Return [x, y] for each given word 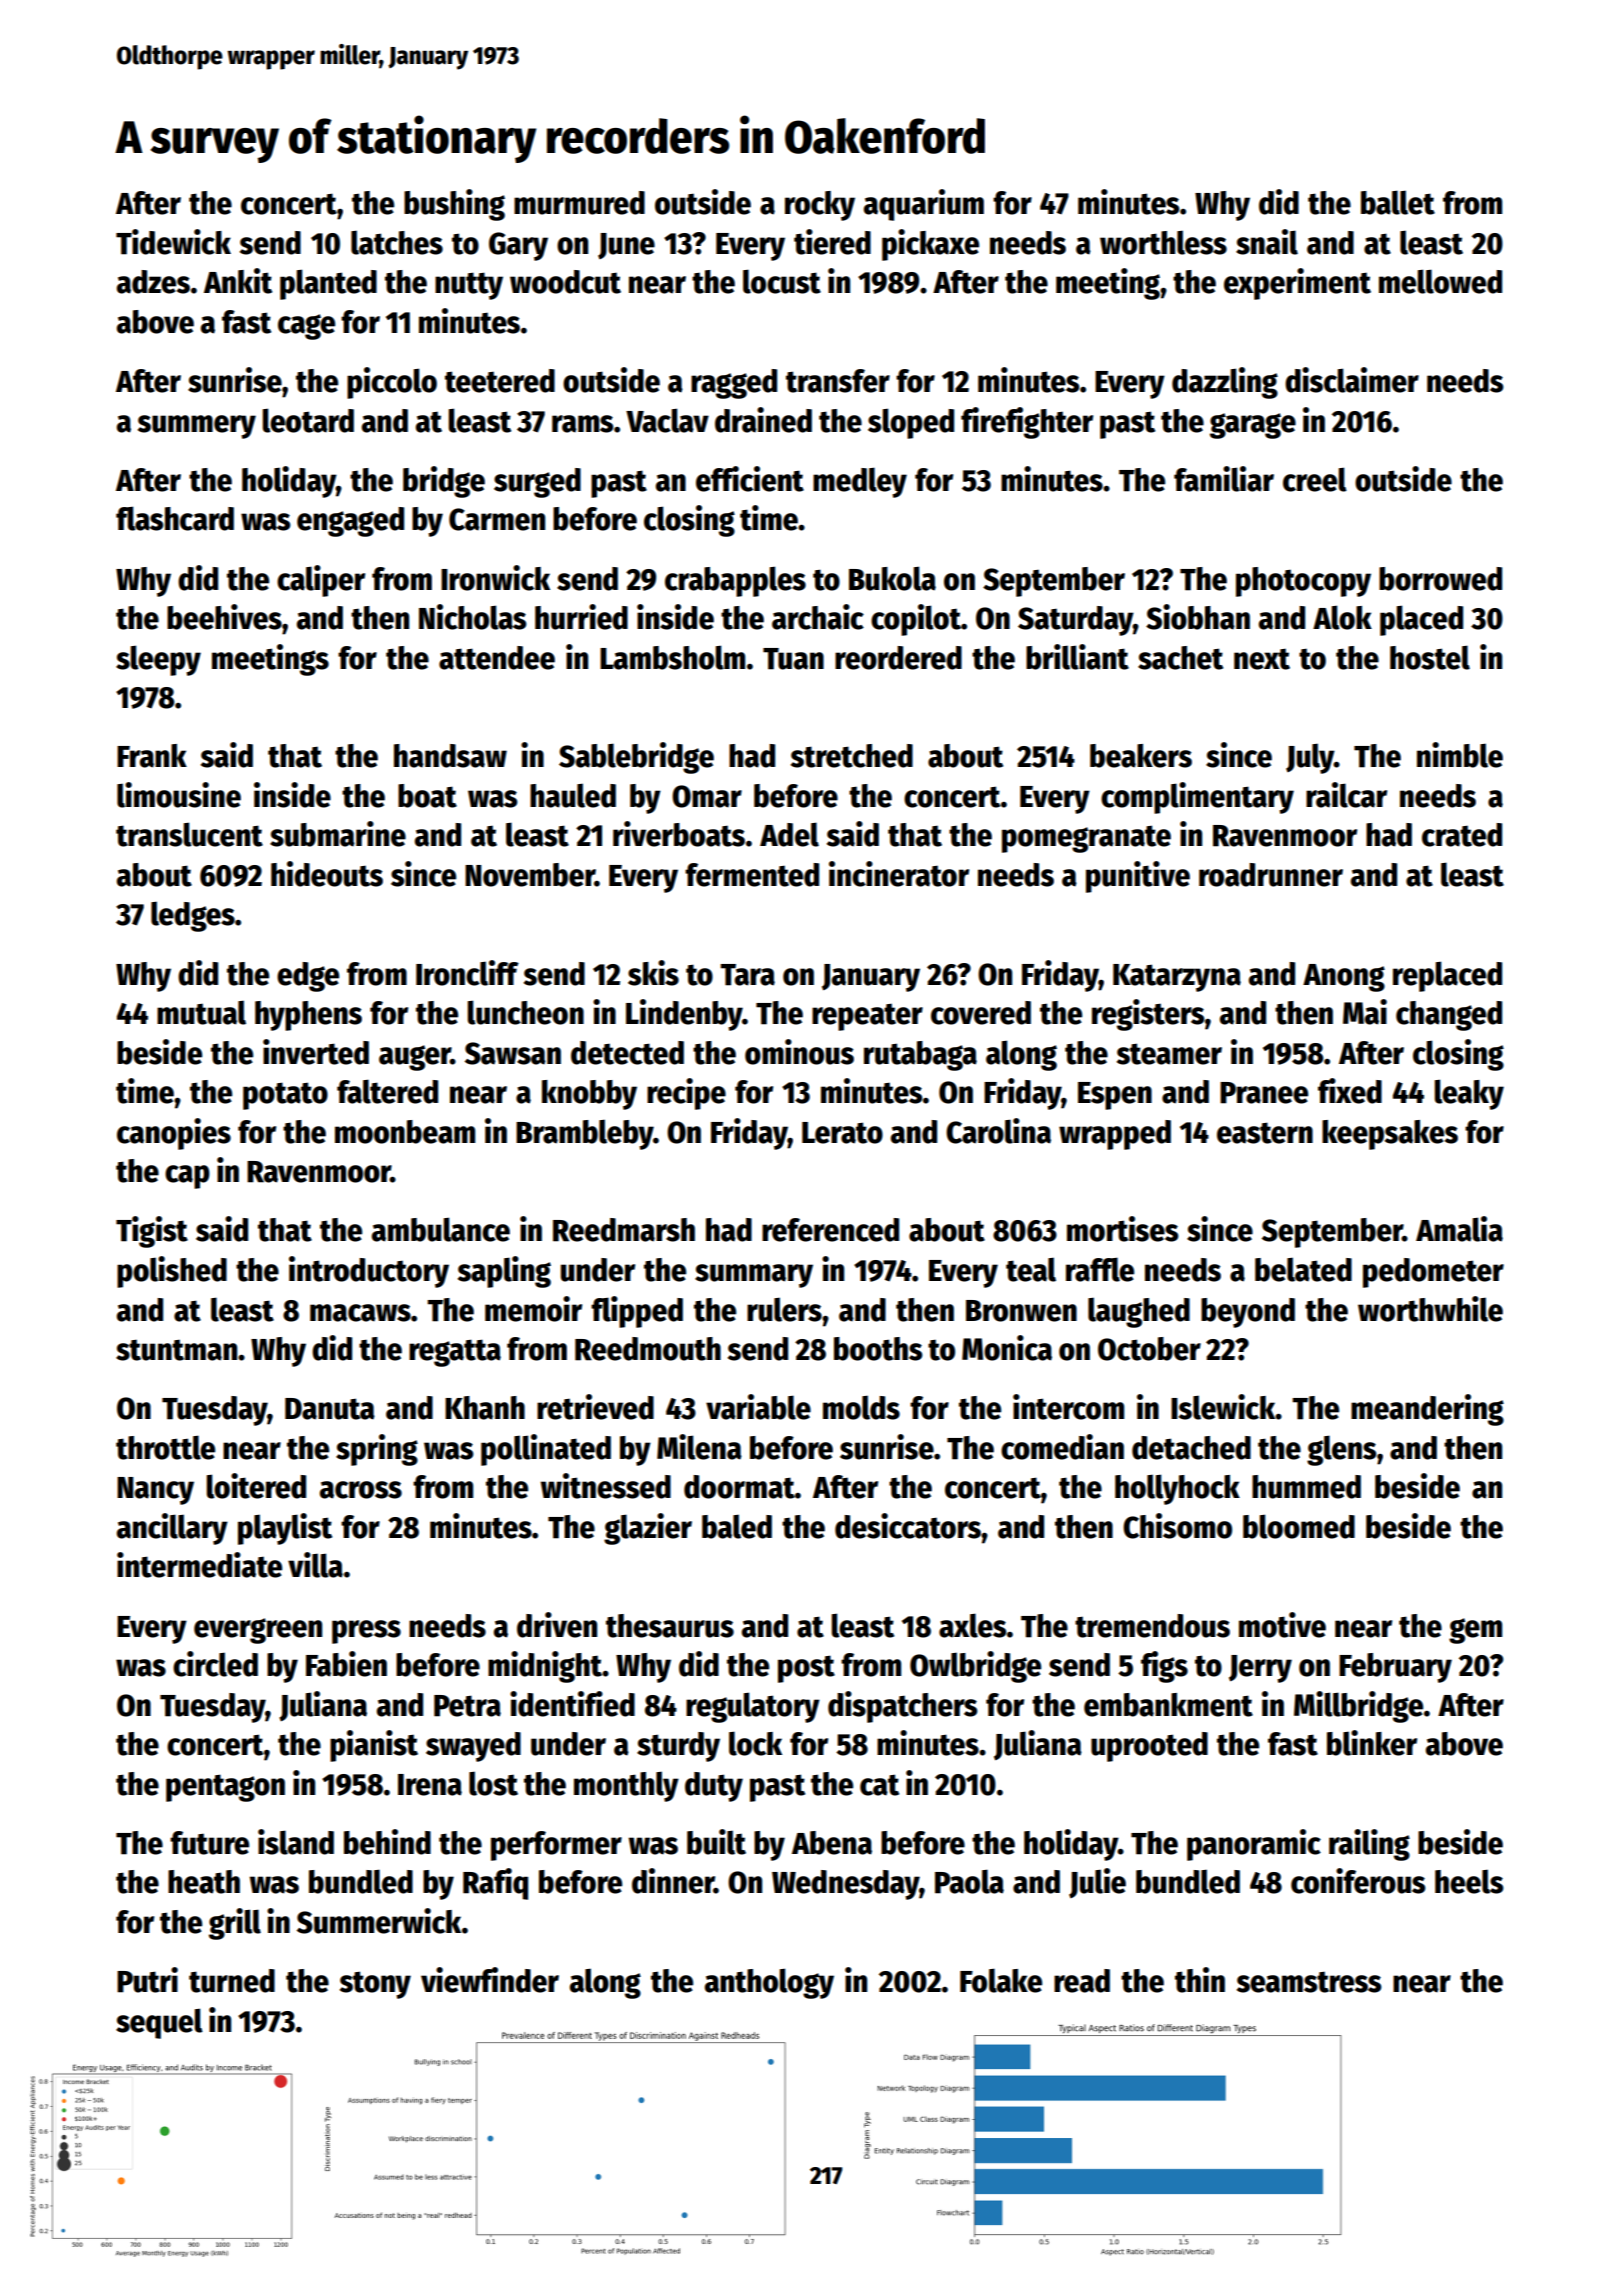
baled [737, 1527]
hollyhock [1177, 1489]
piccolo [392, 383]
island [296, 1842]
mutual [201, 1013]
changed [1449, 1016]
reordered [898, 658]
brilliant [1077, 657]
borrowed [1440, 579]
